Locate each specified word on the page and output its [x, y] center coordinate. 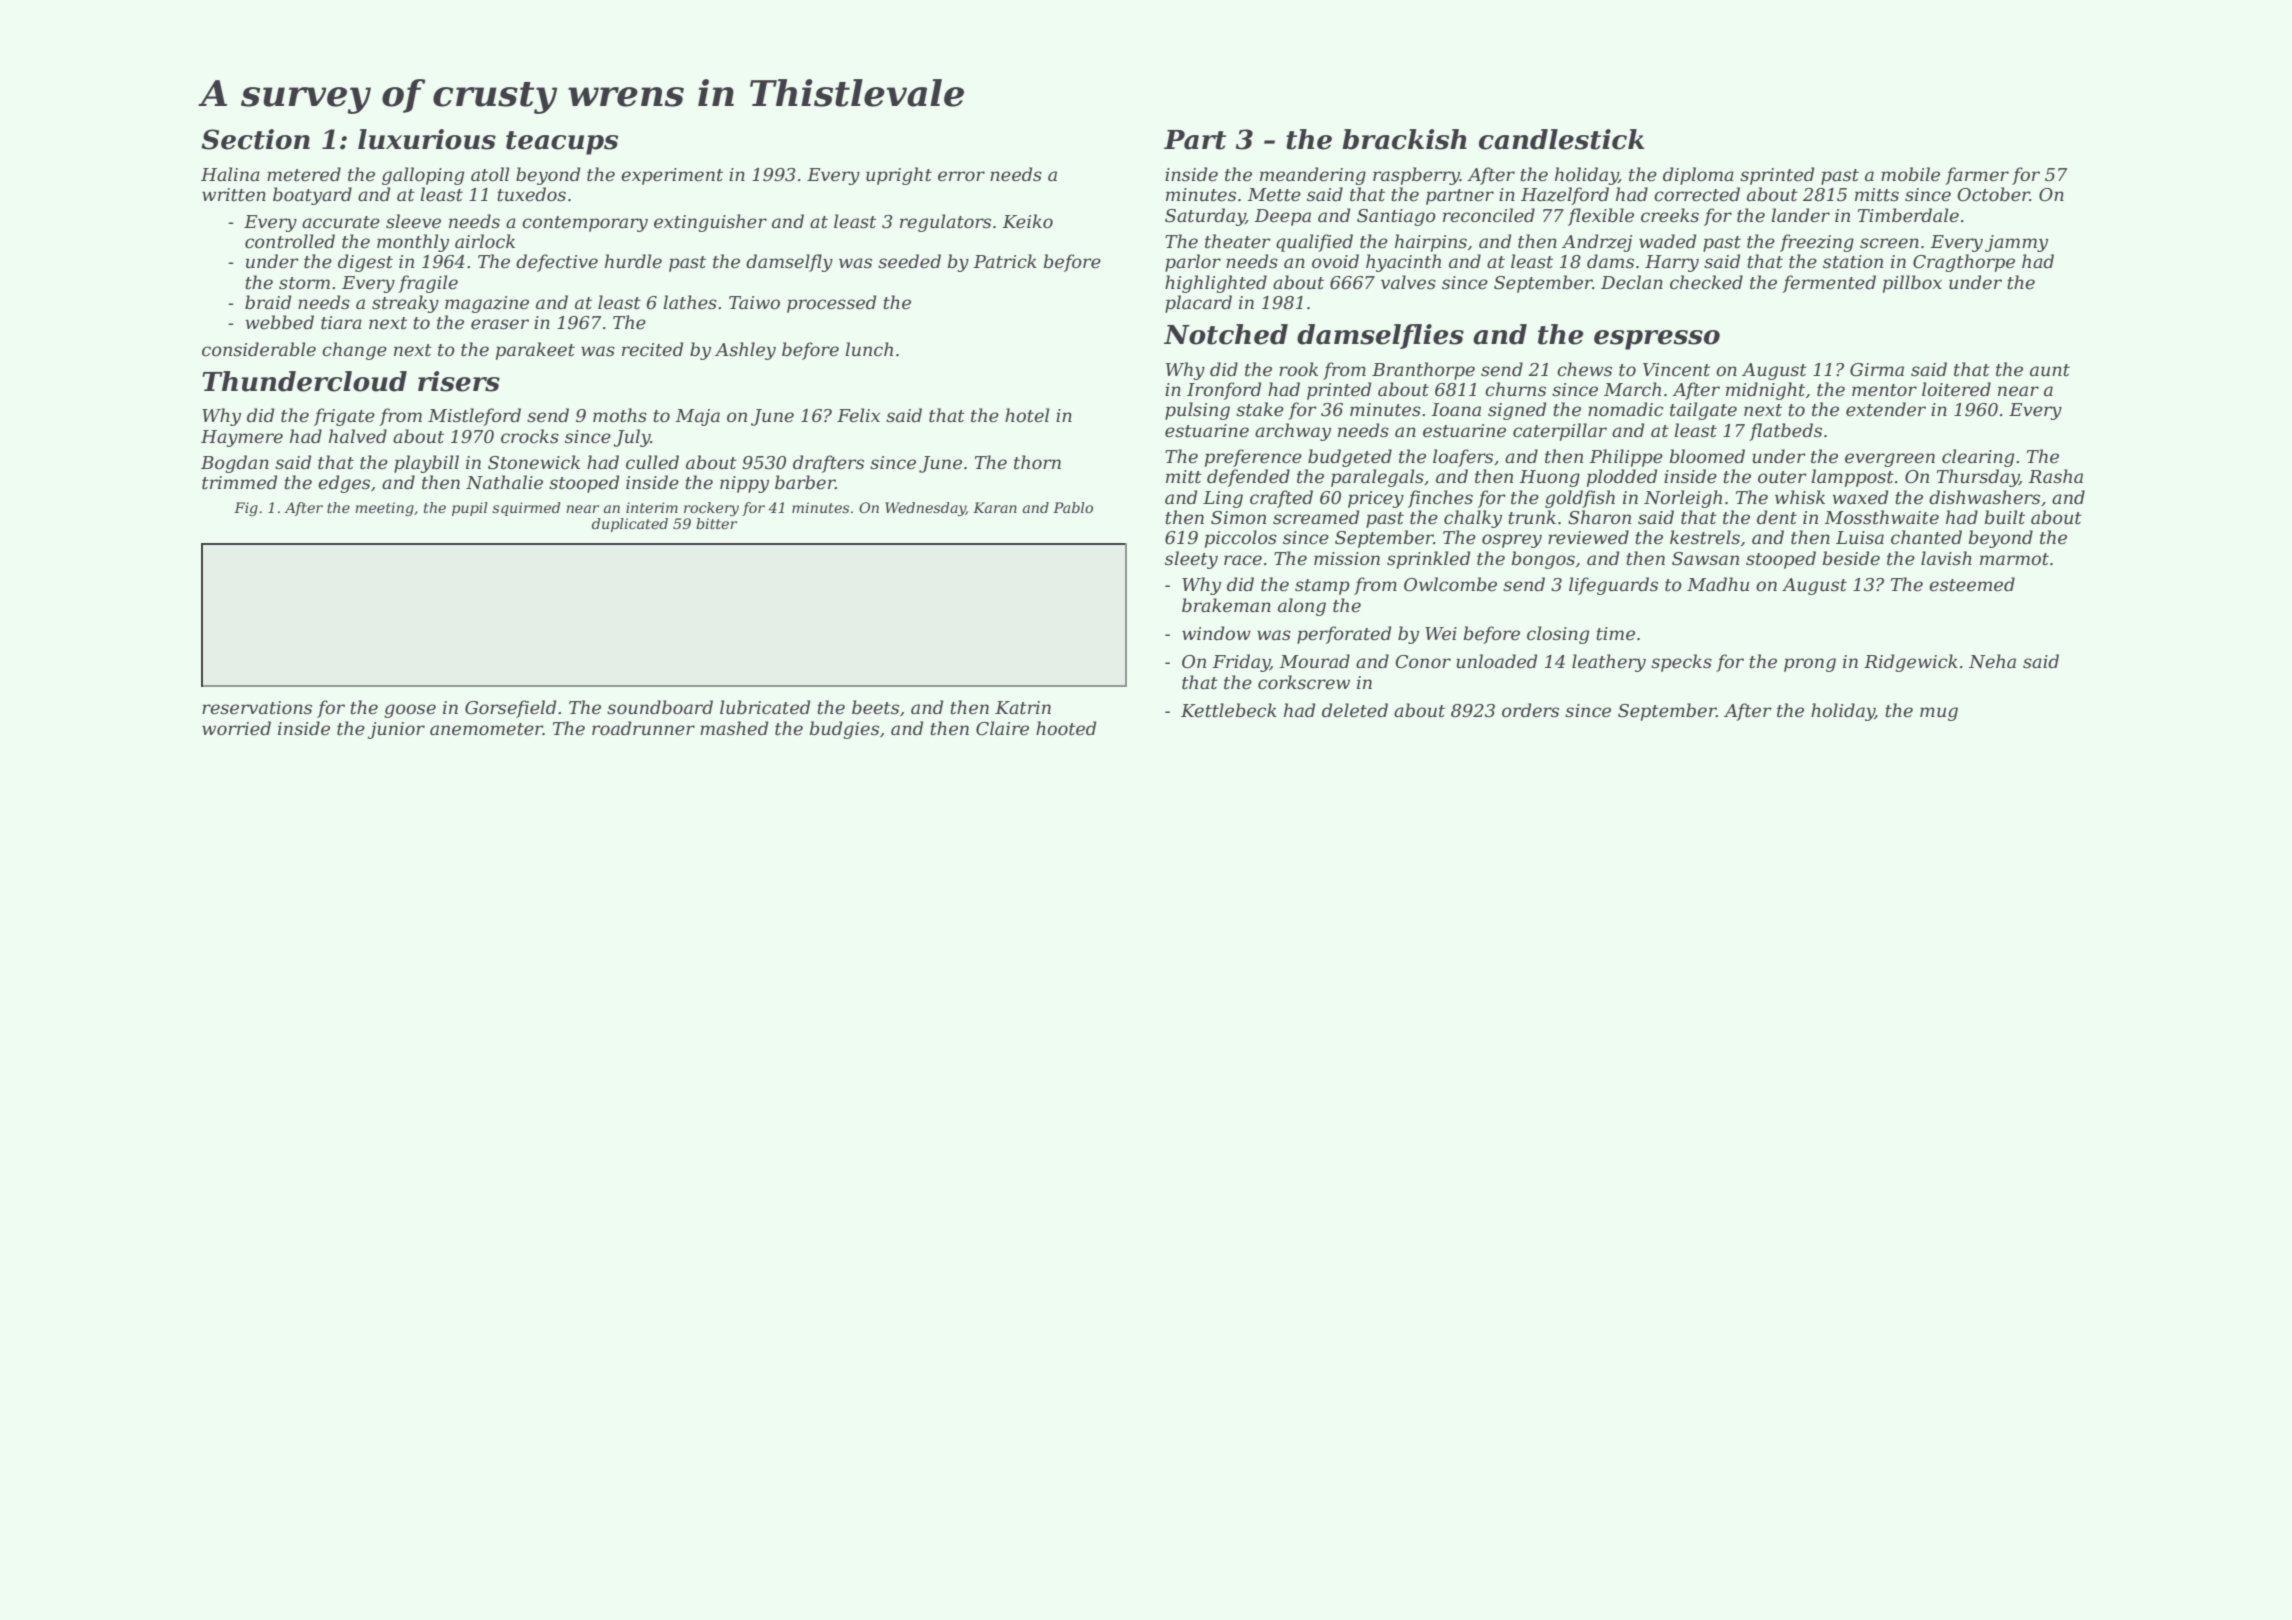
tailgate [1703, 411]
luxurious [427, 139]
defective [557, 263]
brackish [1404, 139]
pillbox [1912, 284]
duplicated [630, 525]
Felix [858, 415]
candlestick [1561, 139]
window [1216, 633]
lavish [1946, 558]
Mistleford [474, 417]
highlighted [1216, 284]
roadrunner [643, 728]
